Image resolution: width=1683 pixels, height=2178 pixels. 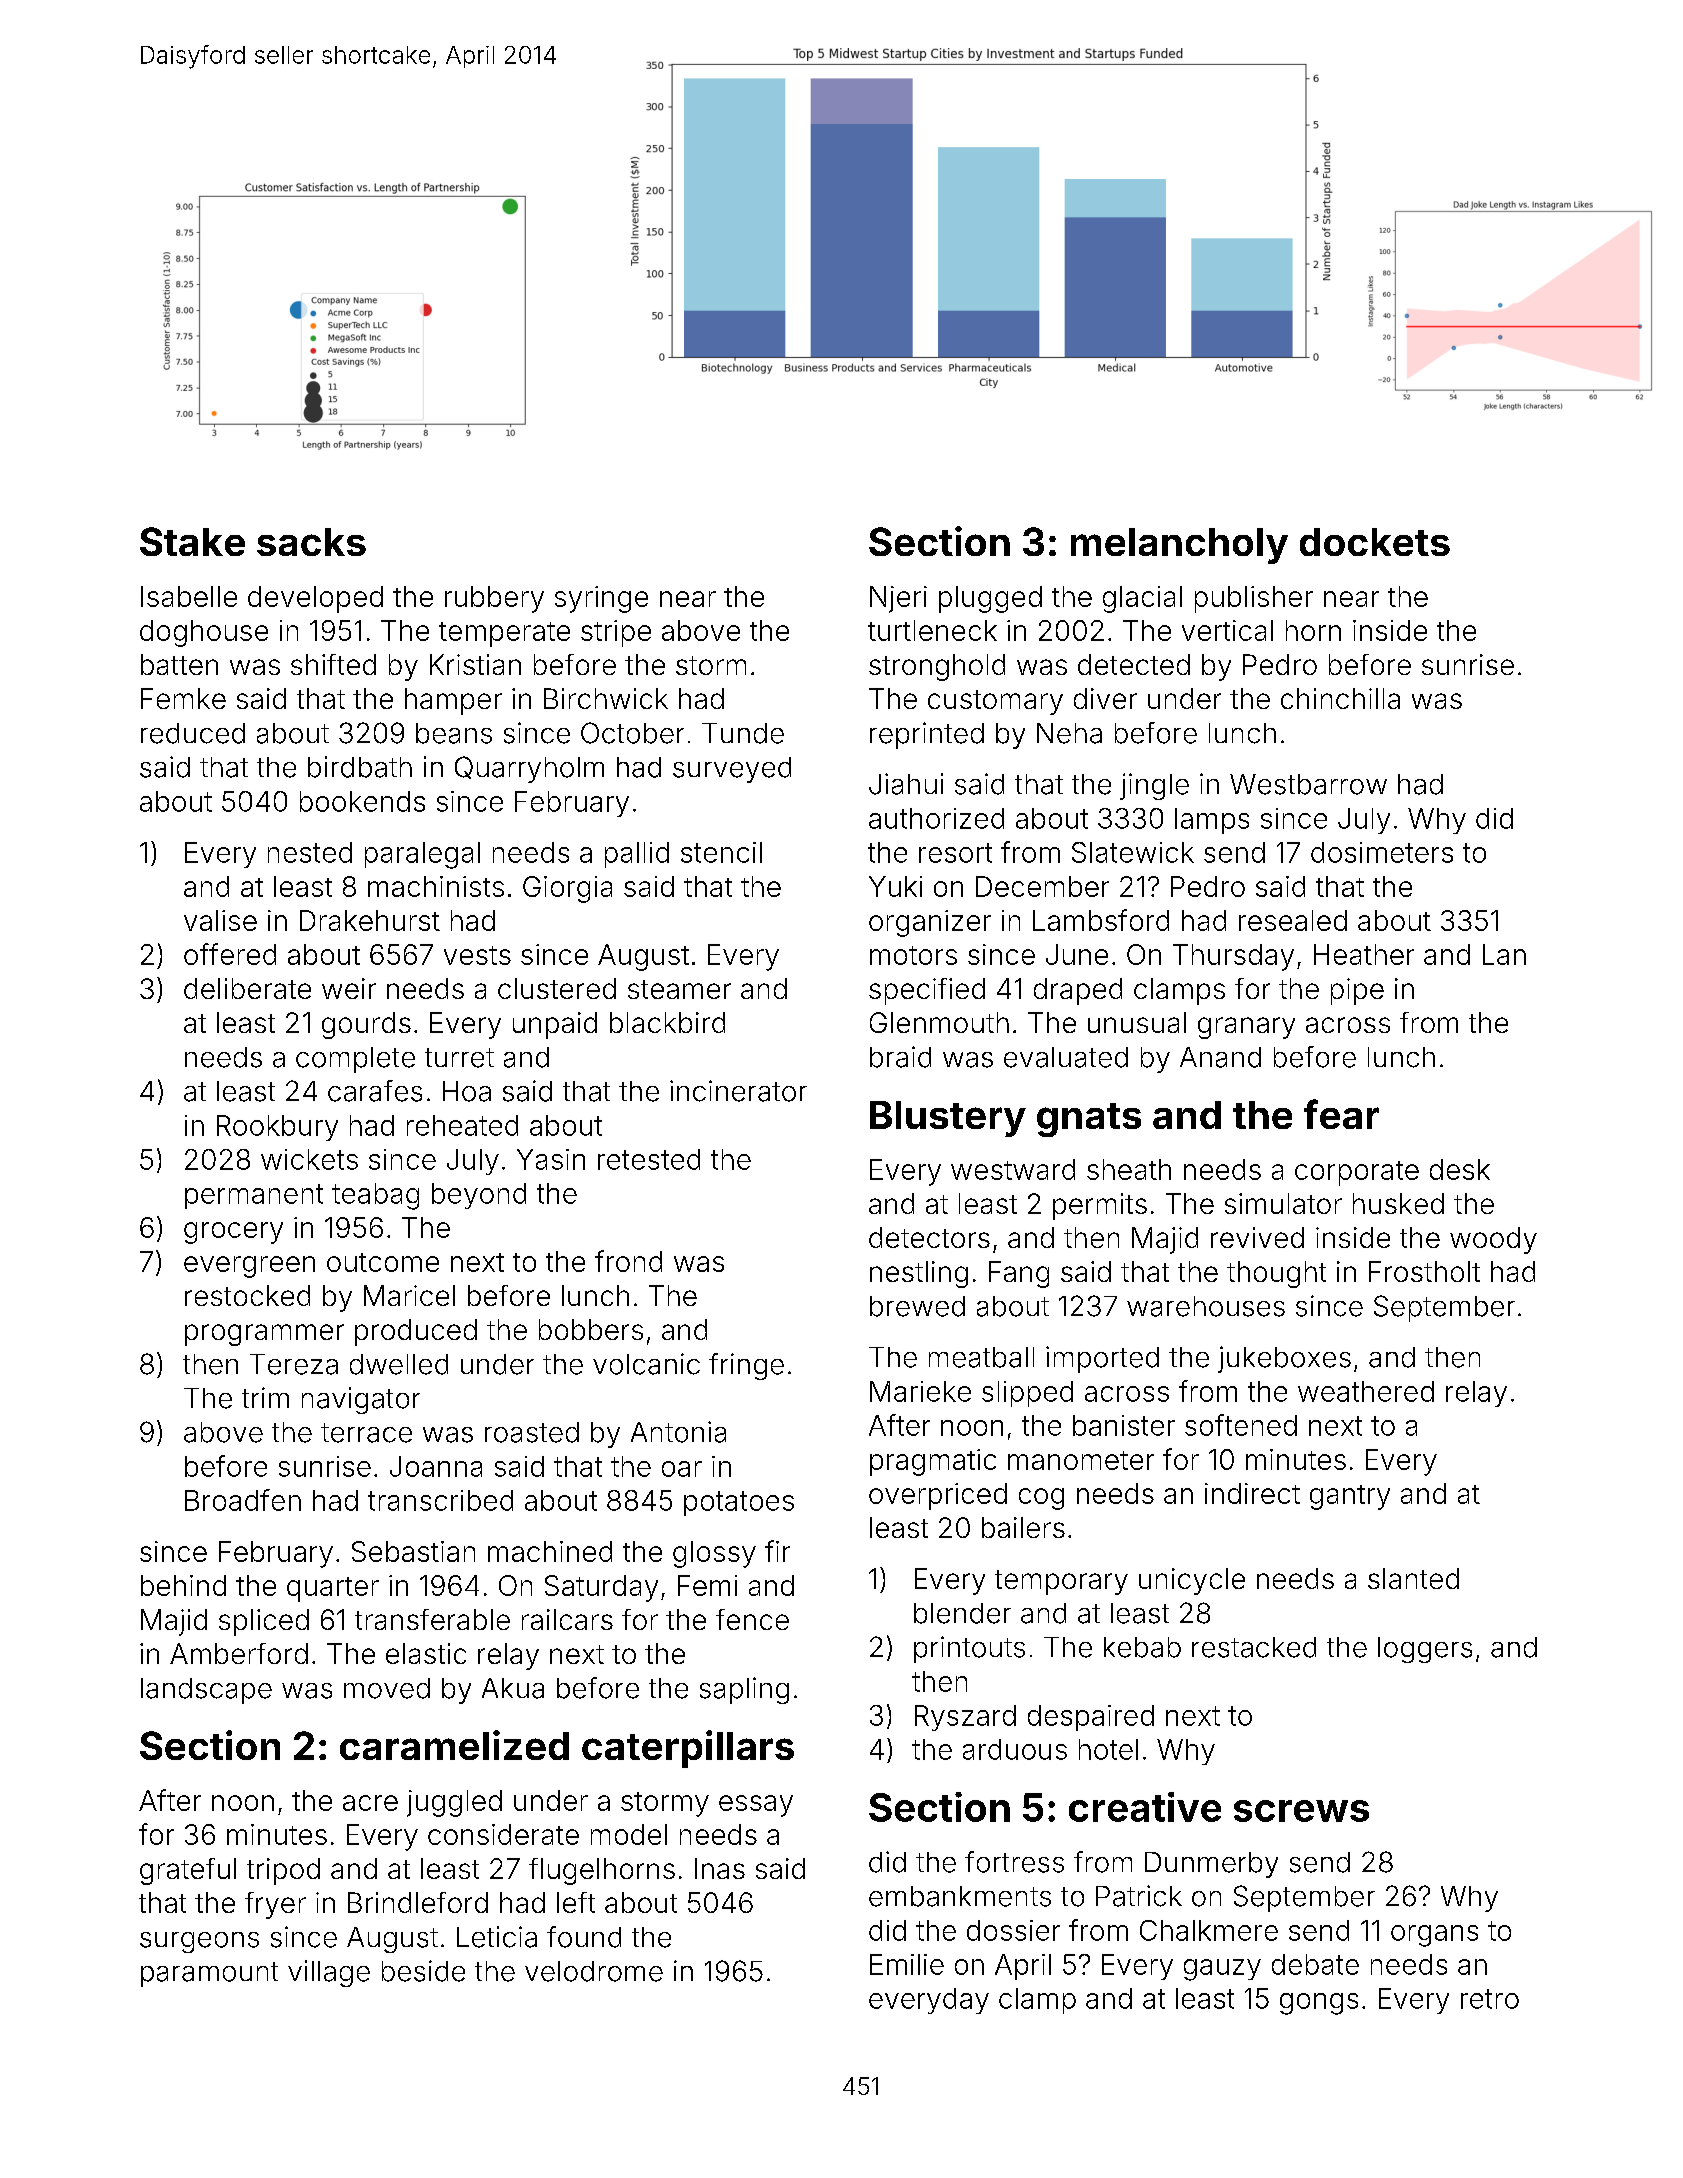 I want to click on Kristian, so click(x=475, y=664).
